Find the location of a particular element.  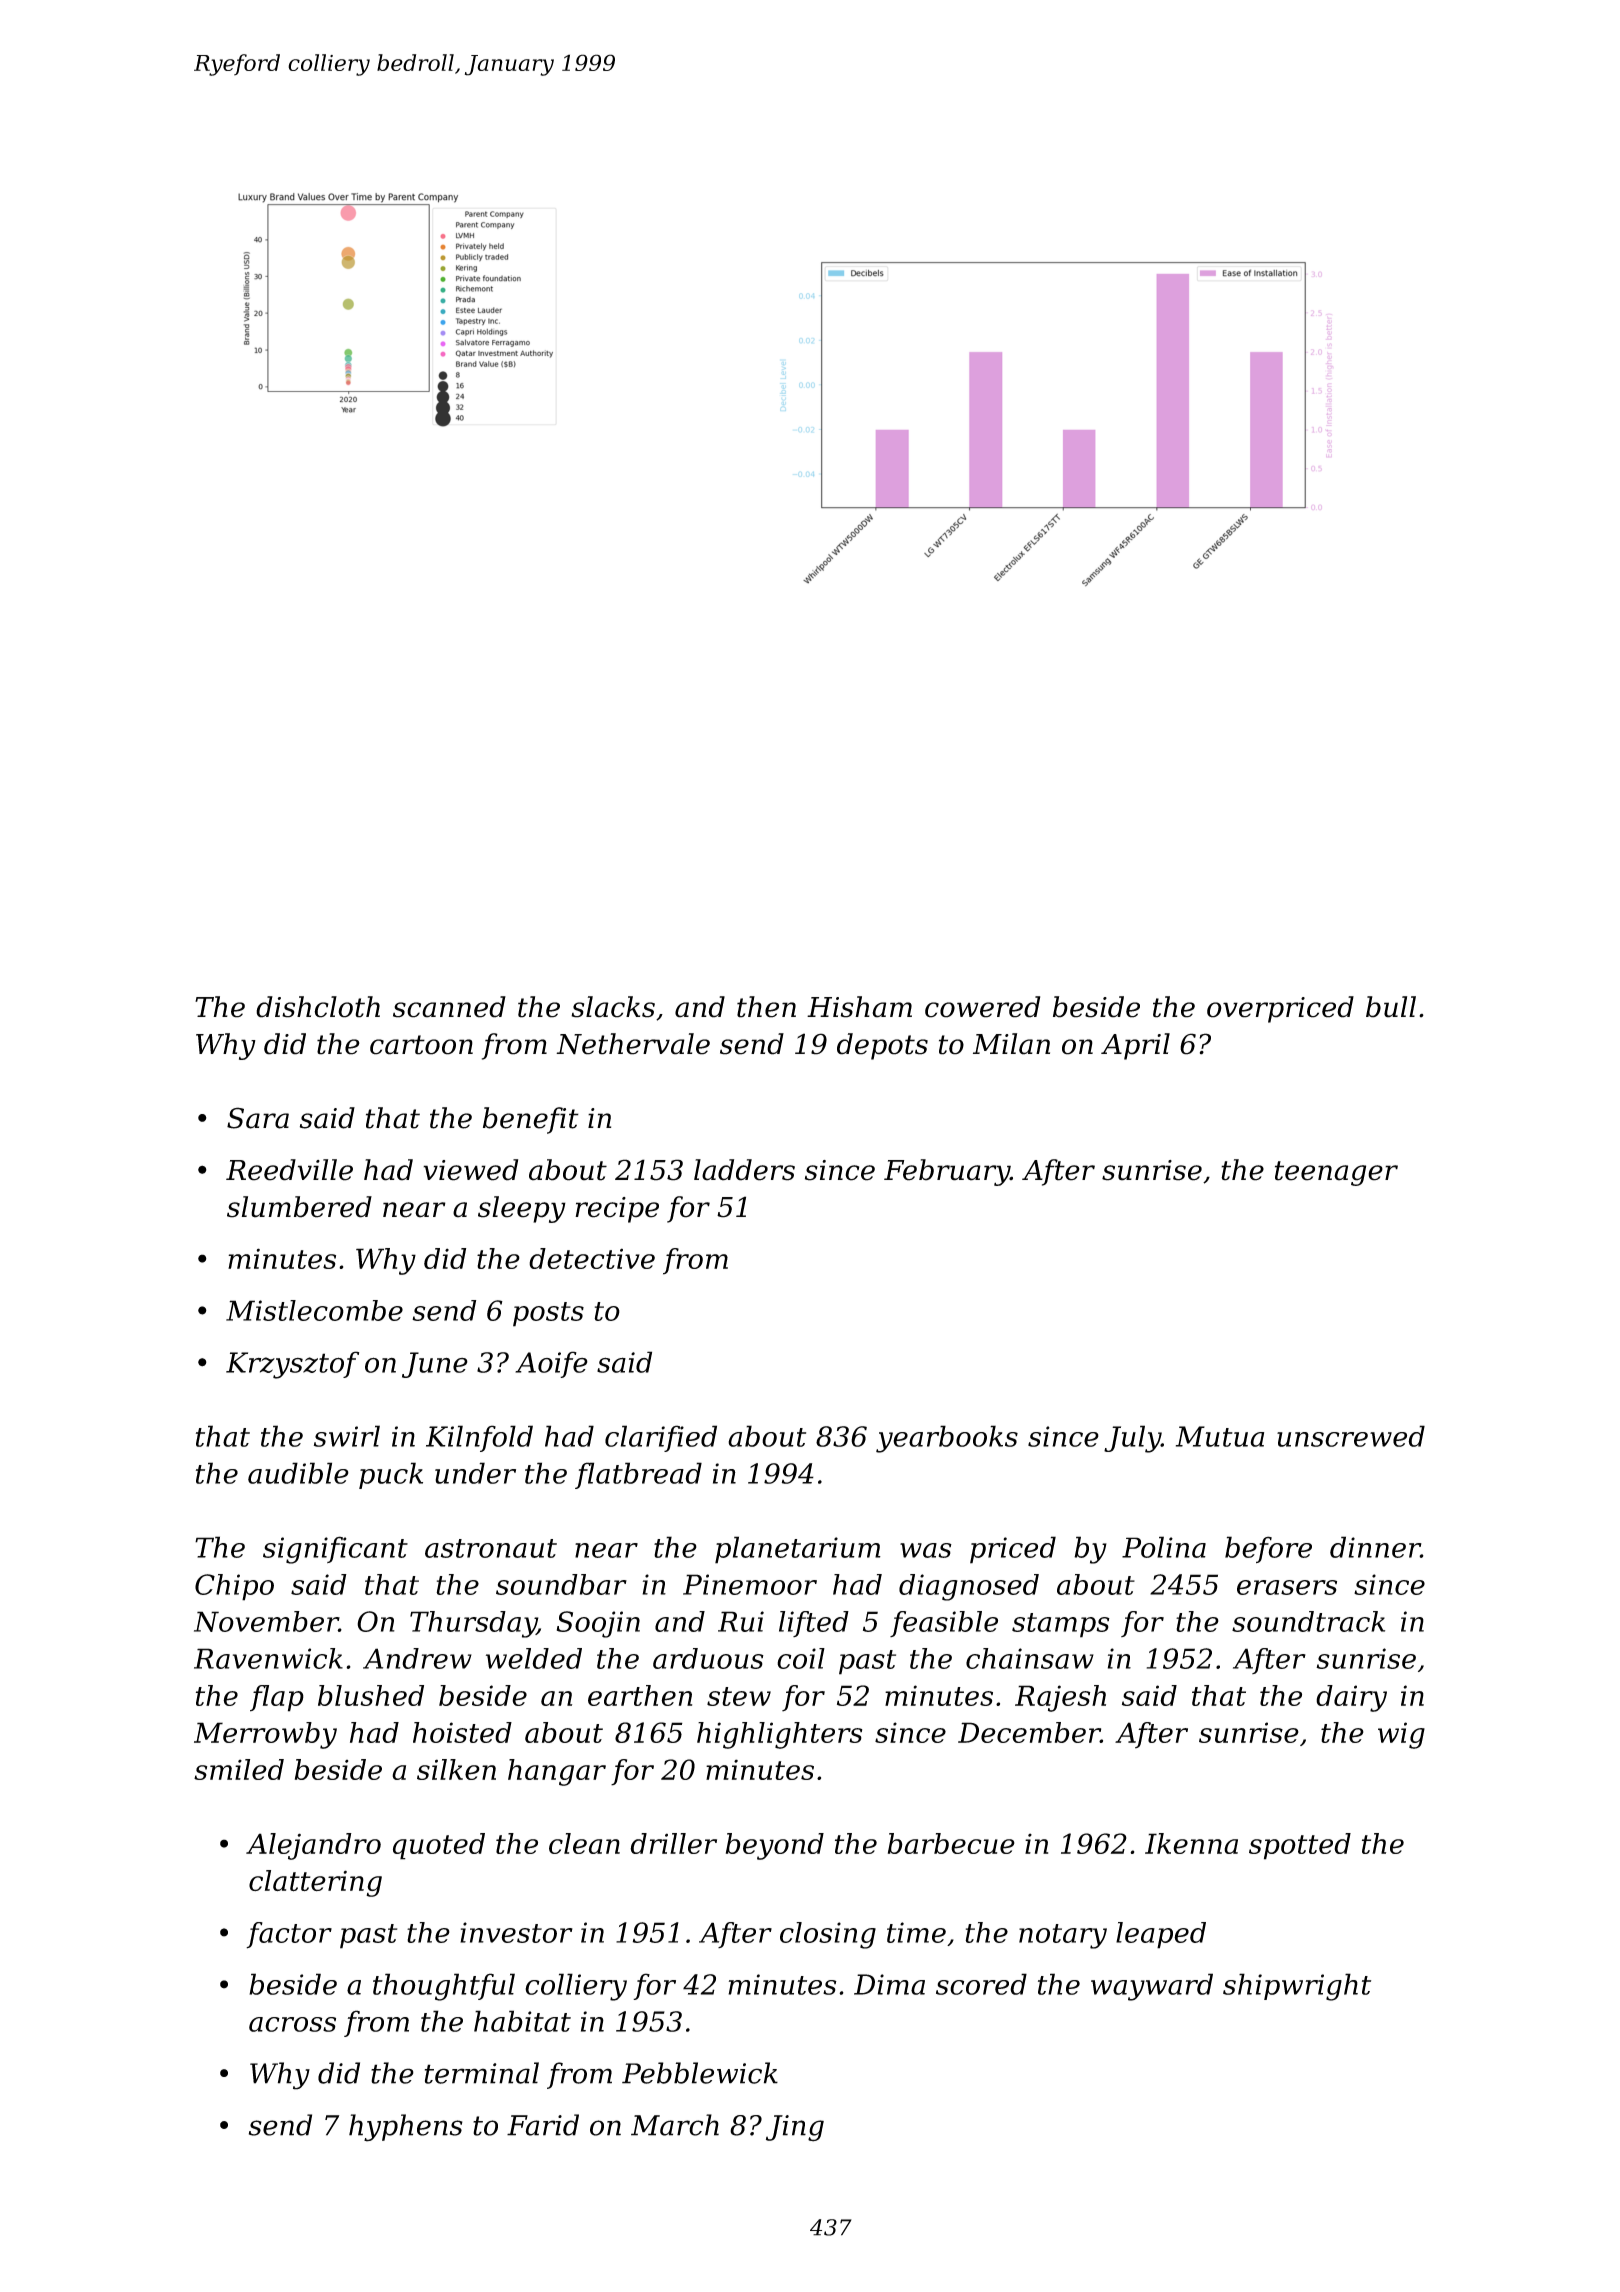

wayward is located at coordinates (1152, 1987).
